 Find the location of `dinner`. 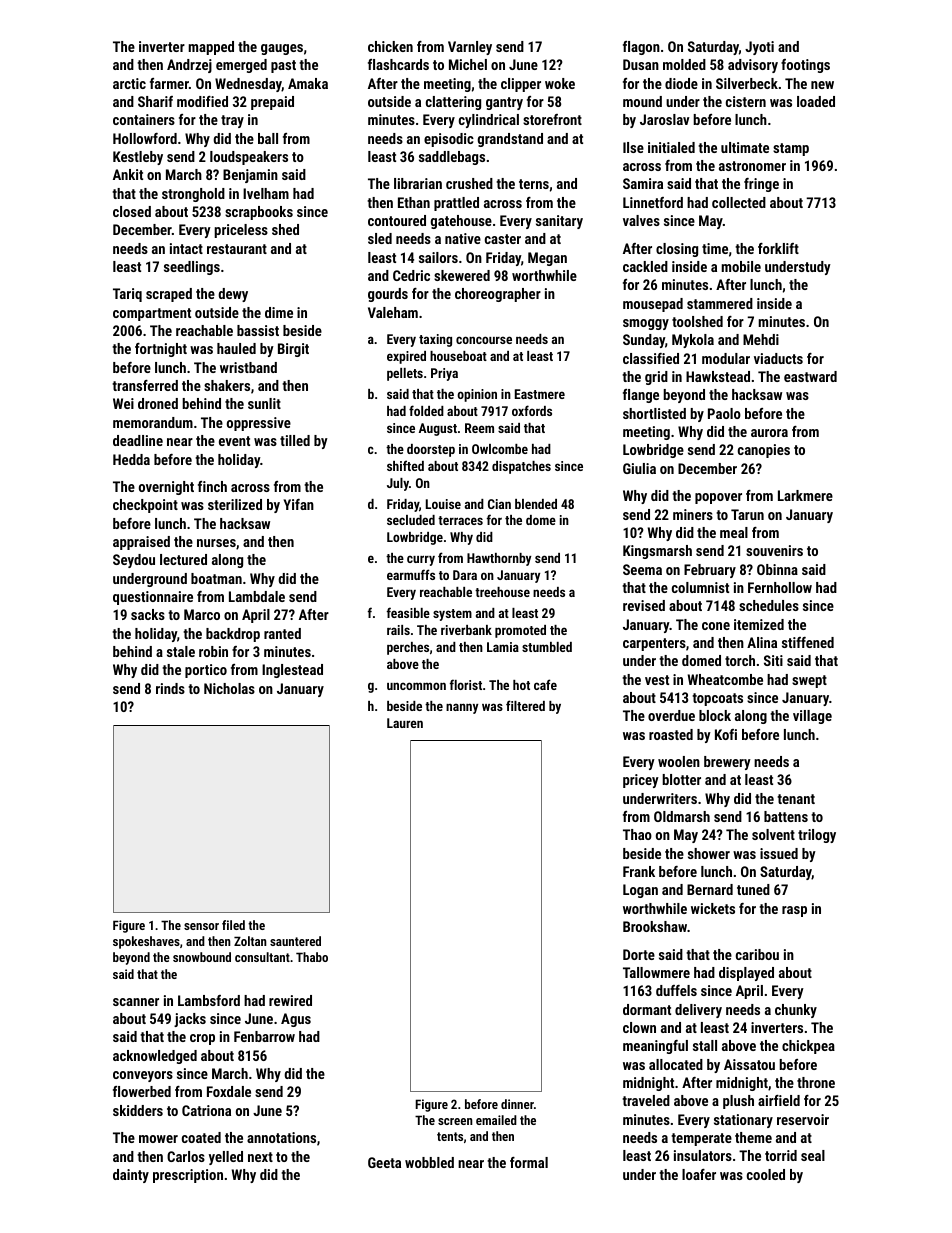

dinner is located at coordinates (517, 1104).
